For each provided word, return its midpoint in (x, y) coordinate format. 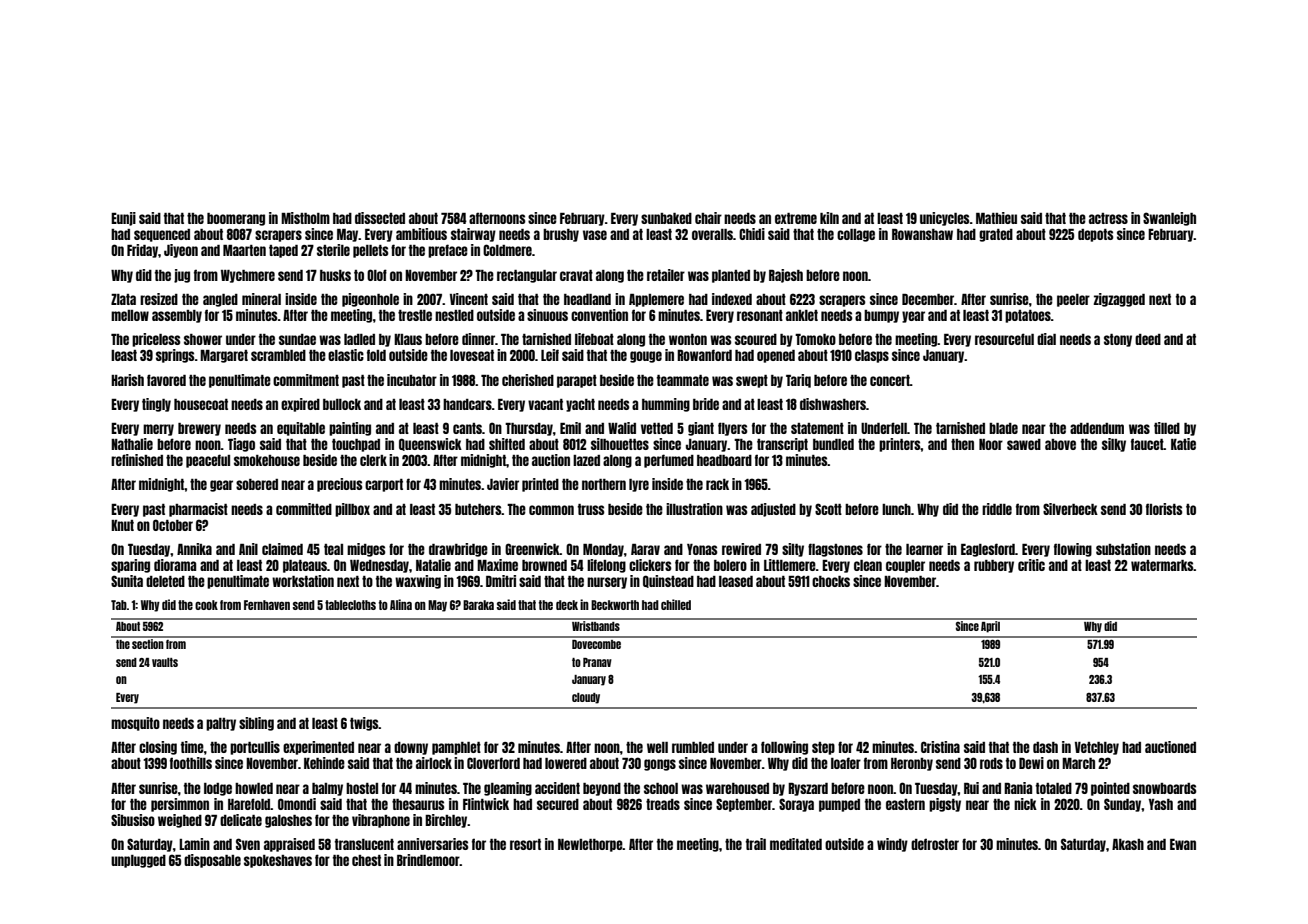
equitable (301, 429)
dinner (478, 339)
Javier (503, 484)
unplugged (138, 861)
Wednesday (379, 566)
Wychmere (248, 276)
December (928, 299)
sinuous (547, 315)
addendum (1097, 428)
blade (1003, 428)
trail (756, 844)
